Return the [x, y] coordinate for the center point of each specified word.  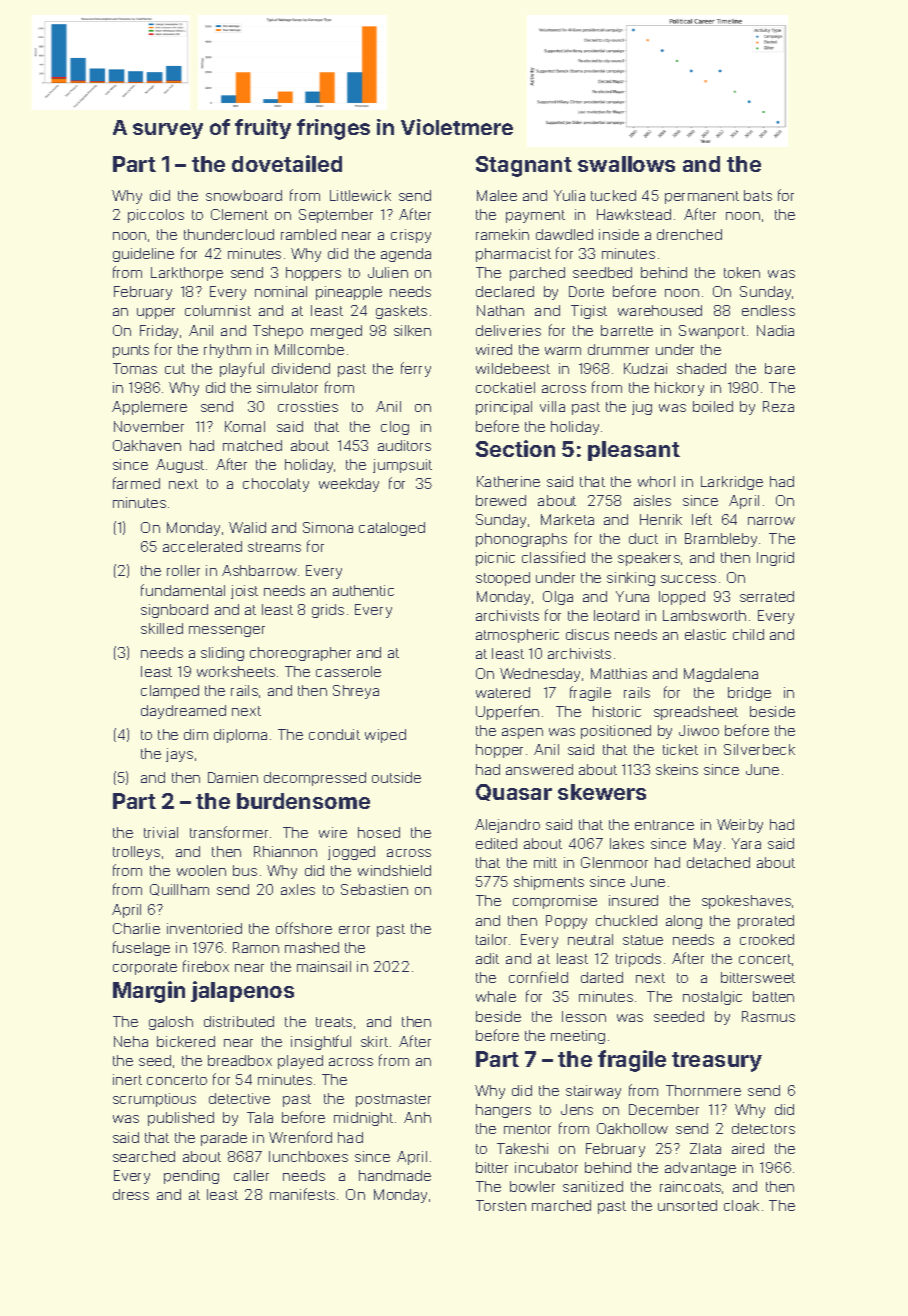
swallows [626, 164]
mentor [527, 1129]
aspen [522, 733]
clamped [170, 692]
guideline [143, 255]
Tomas [135, 368]
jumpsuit [402, 466]
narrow [771, 521]
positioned [616, 732]
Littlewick [360, 195]
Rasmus [768, 1016]
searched [144, 1156]
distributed [239, 1021]
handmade [395, 1175]
